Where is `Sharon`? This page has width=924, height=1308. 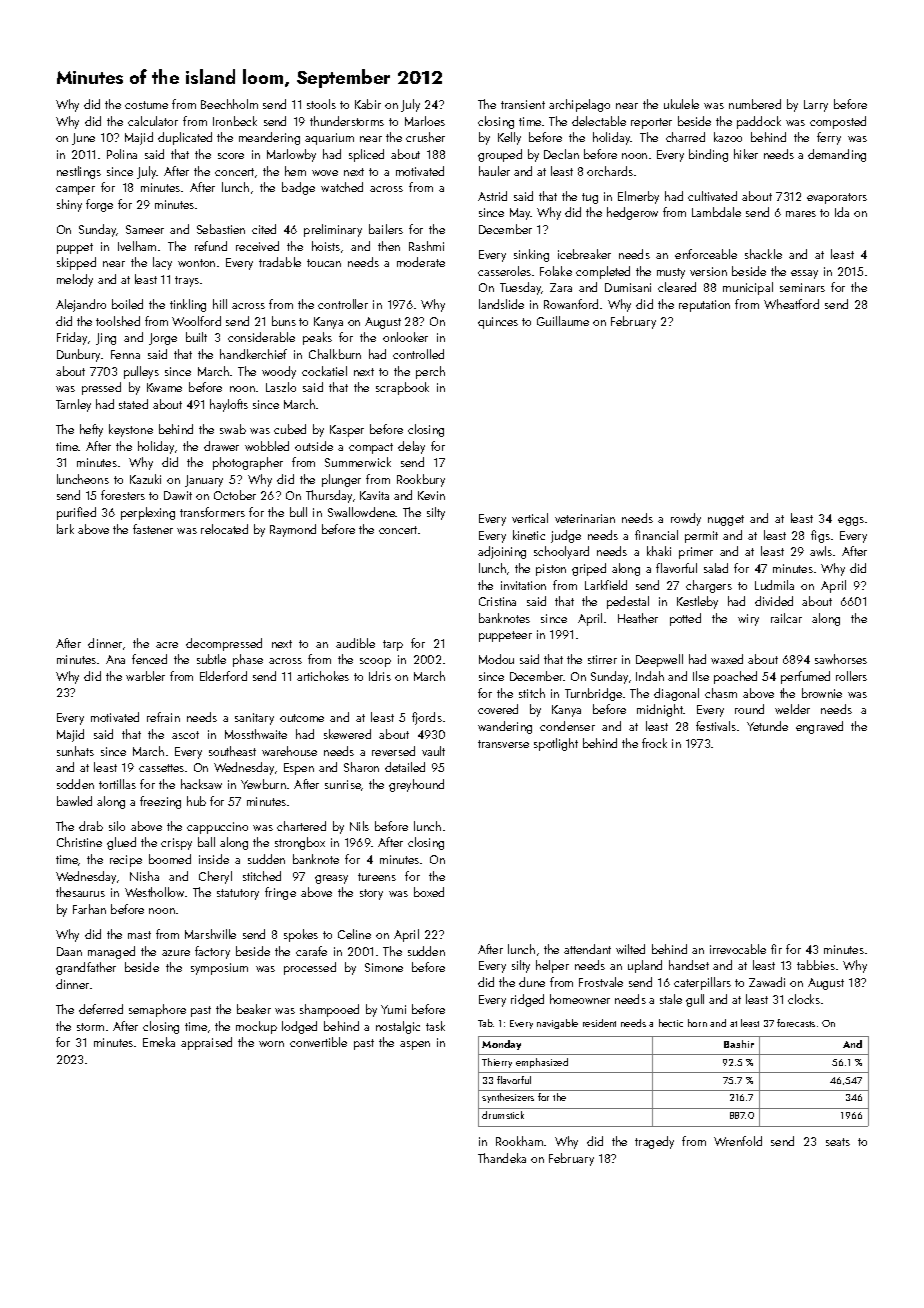
Sharon is located at coordinates (361, 767).
